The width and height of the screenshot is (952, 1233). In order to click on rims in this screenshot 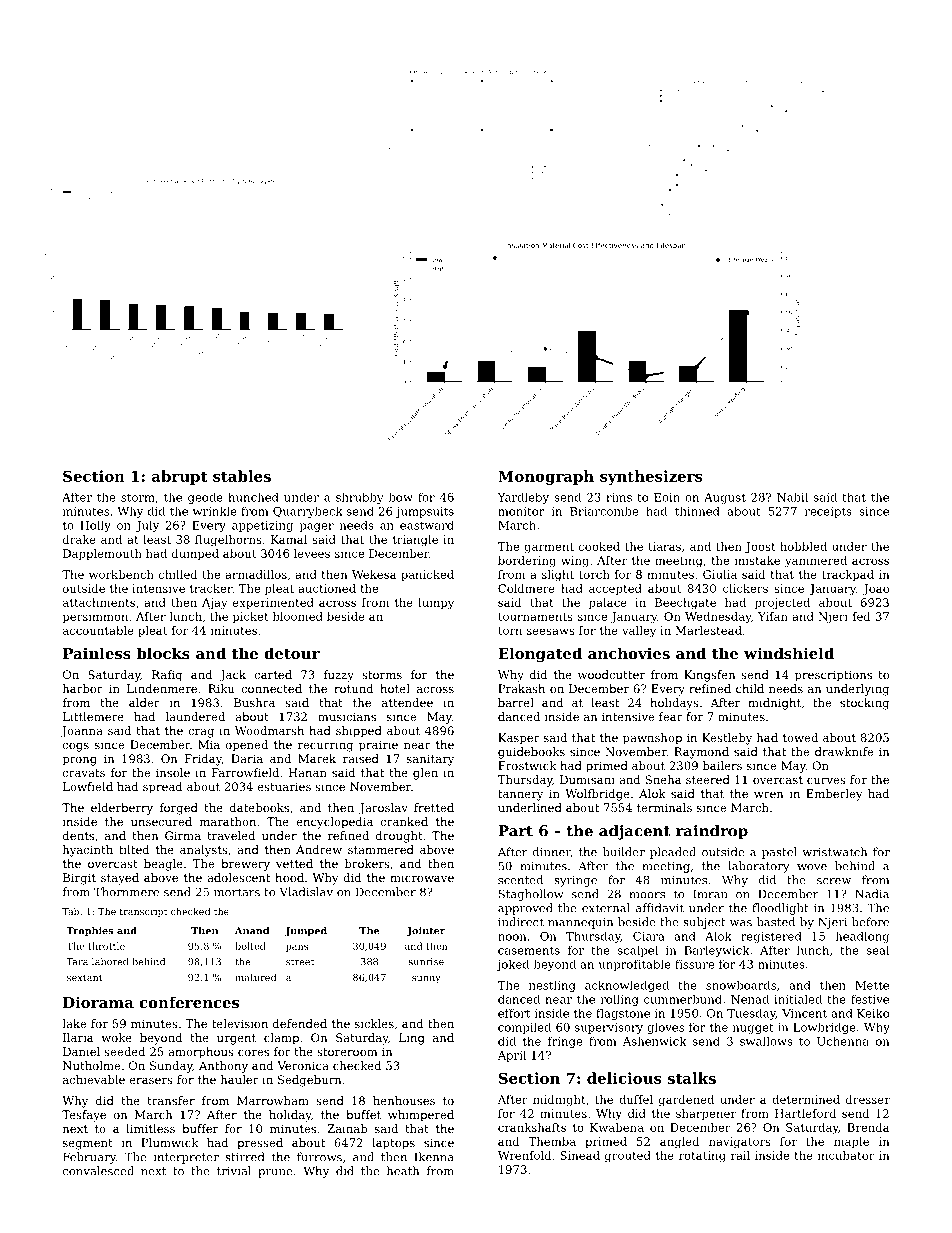, I will do `click(619, 497)`.
